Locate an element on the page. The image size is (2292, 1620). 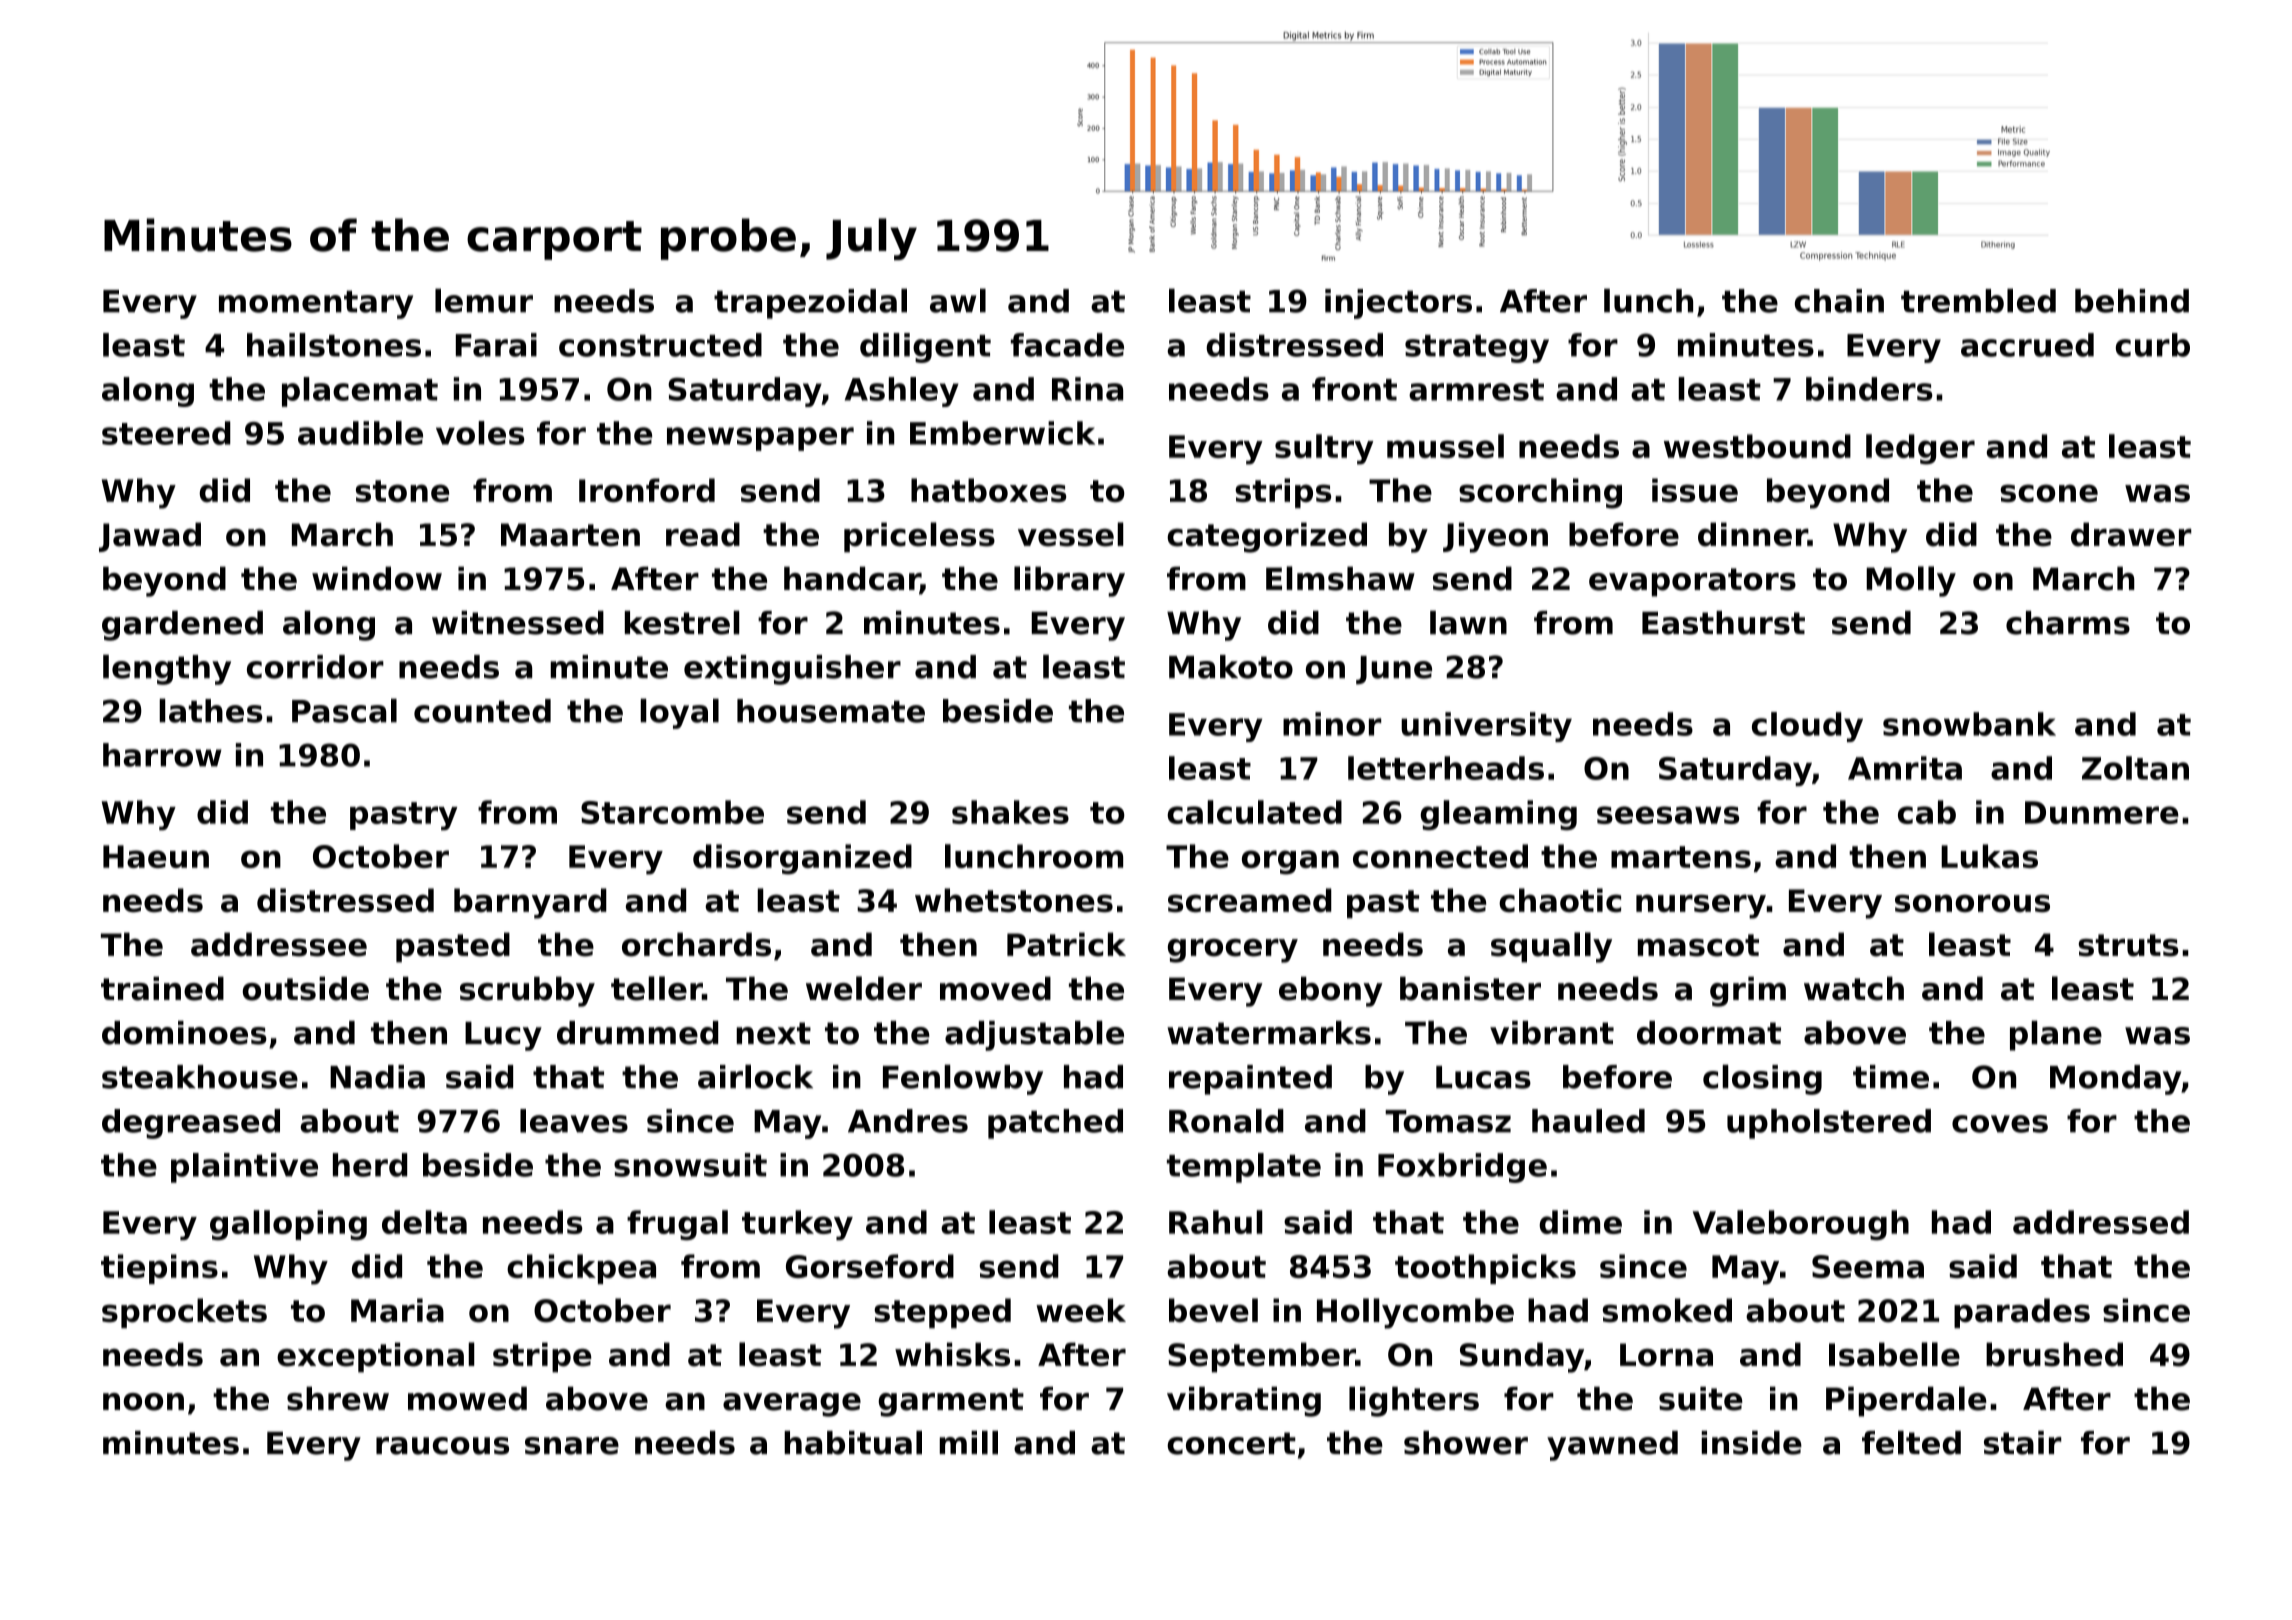
university is located at coordinates (1486, 727).
